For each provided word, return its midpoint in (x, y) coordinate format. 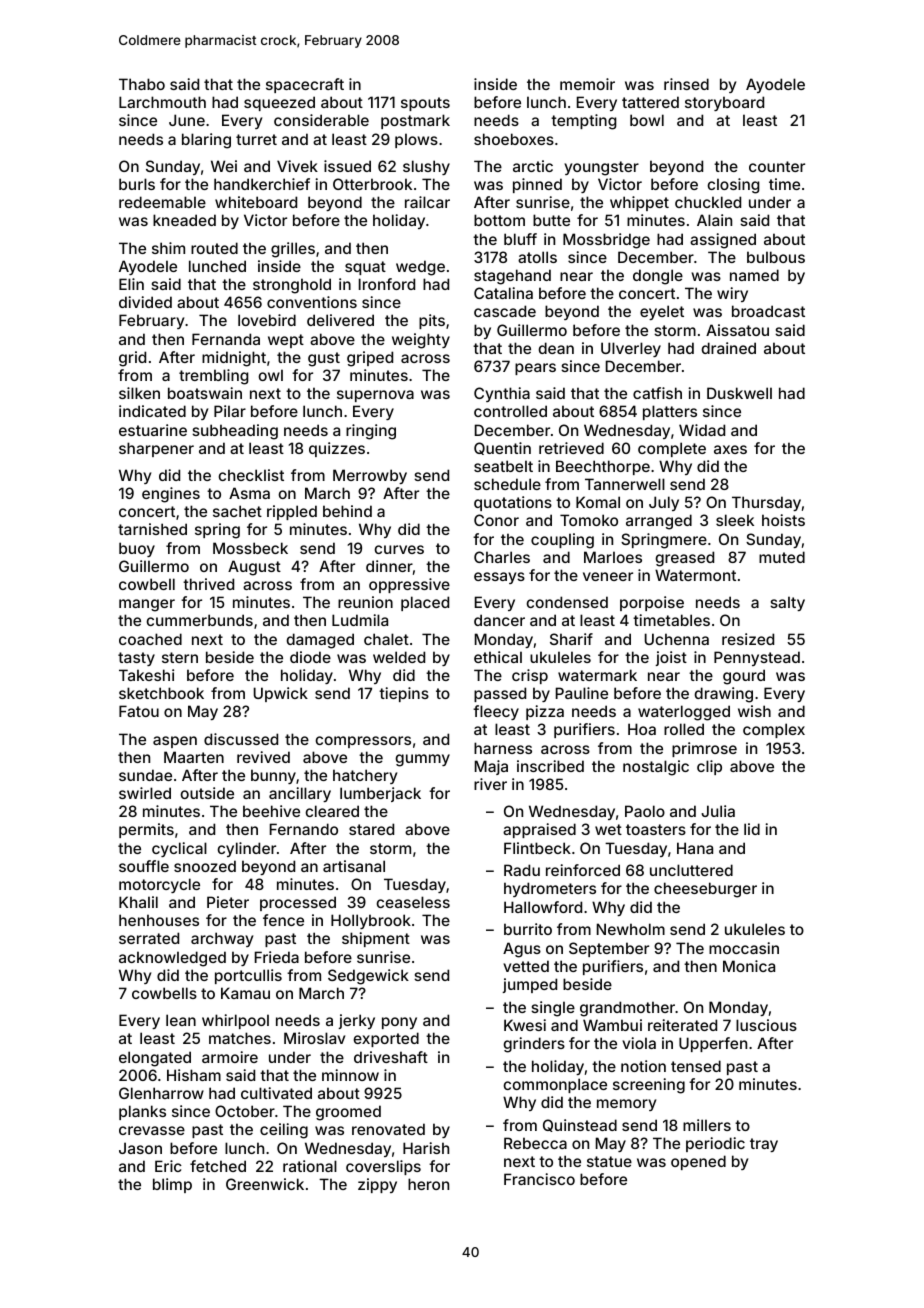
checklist (251, 475)
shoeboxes (514, 139)
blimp (172, 1185)
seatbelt (503, 466)
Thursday (766, 503)
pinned (537, 185)
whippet (639, 203)
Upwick (281, 694)
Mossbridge (606, 241)
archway (222, 939)
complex (774, 730)
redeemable (162, 202)
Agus (522, 950)
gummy (422, 760)
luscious (766, 1025)
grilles (293, 250)
